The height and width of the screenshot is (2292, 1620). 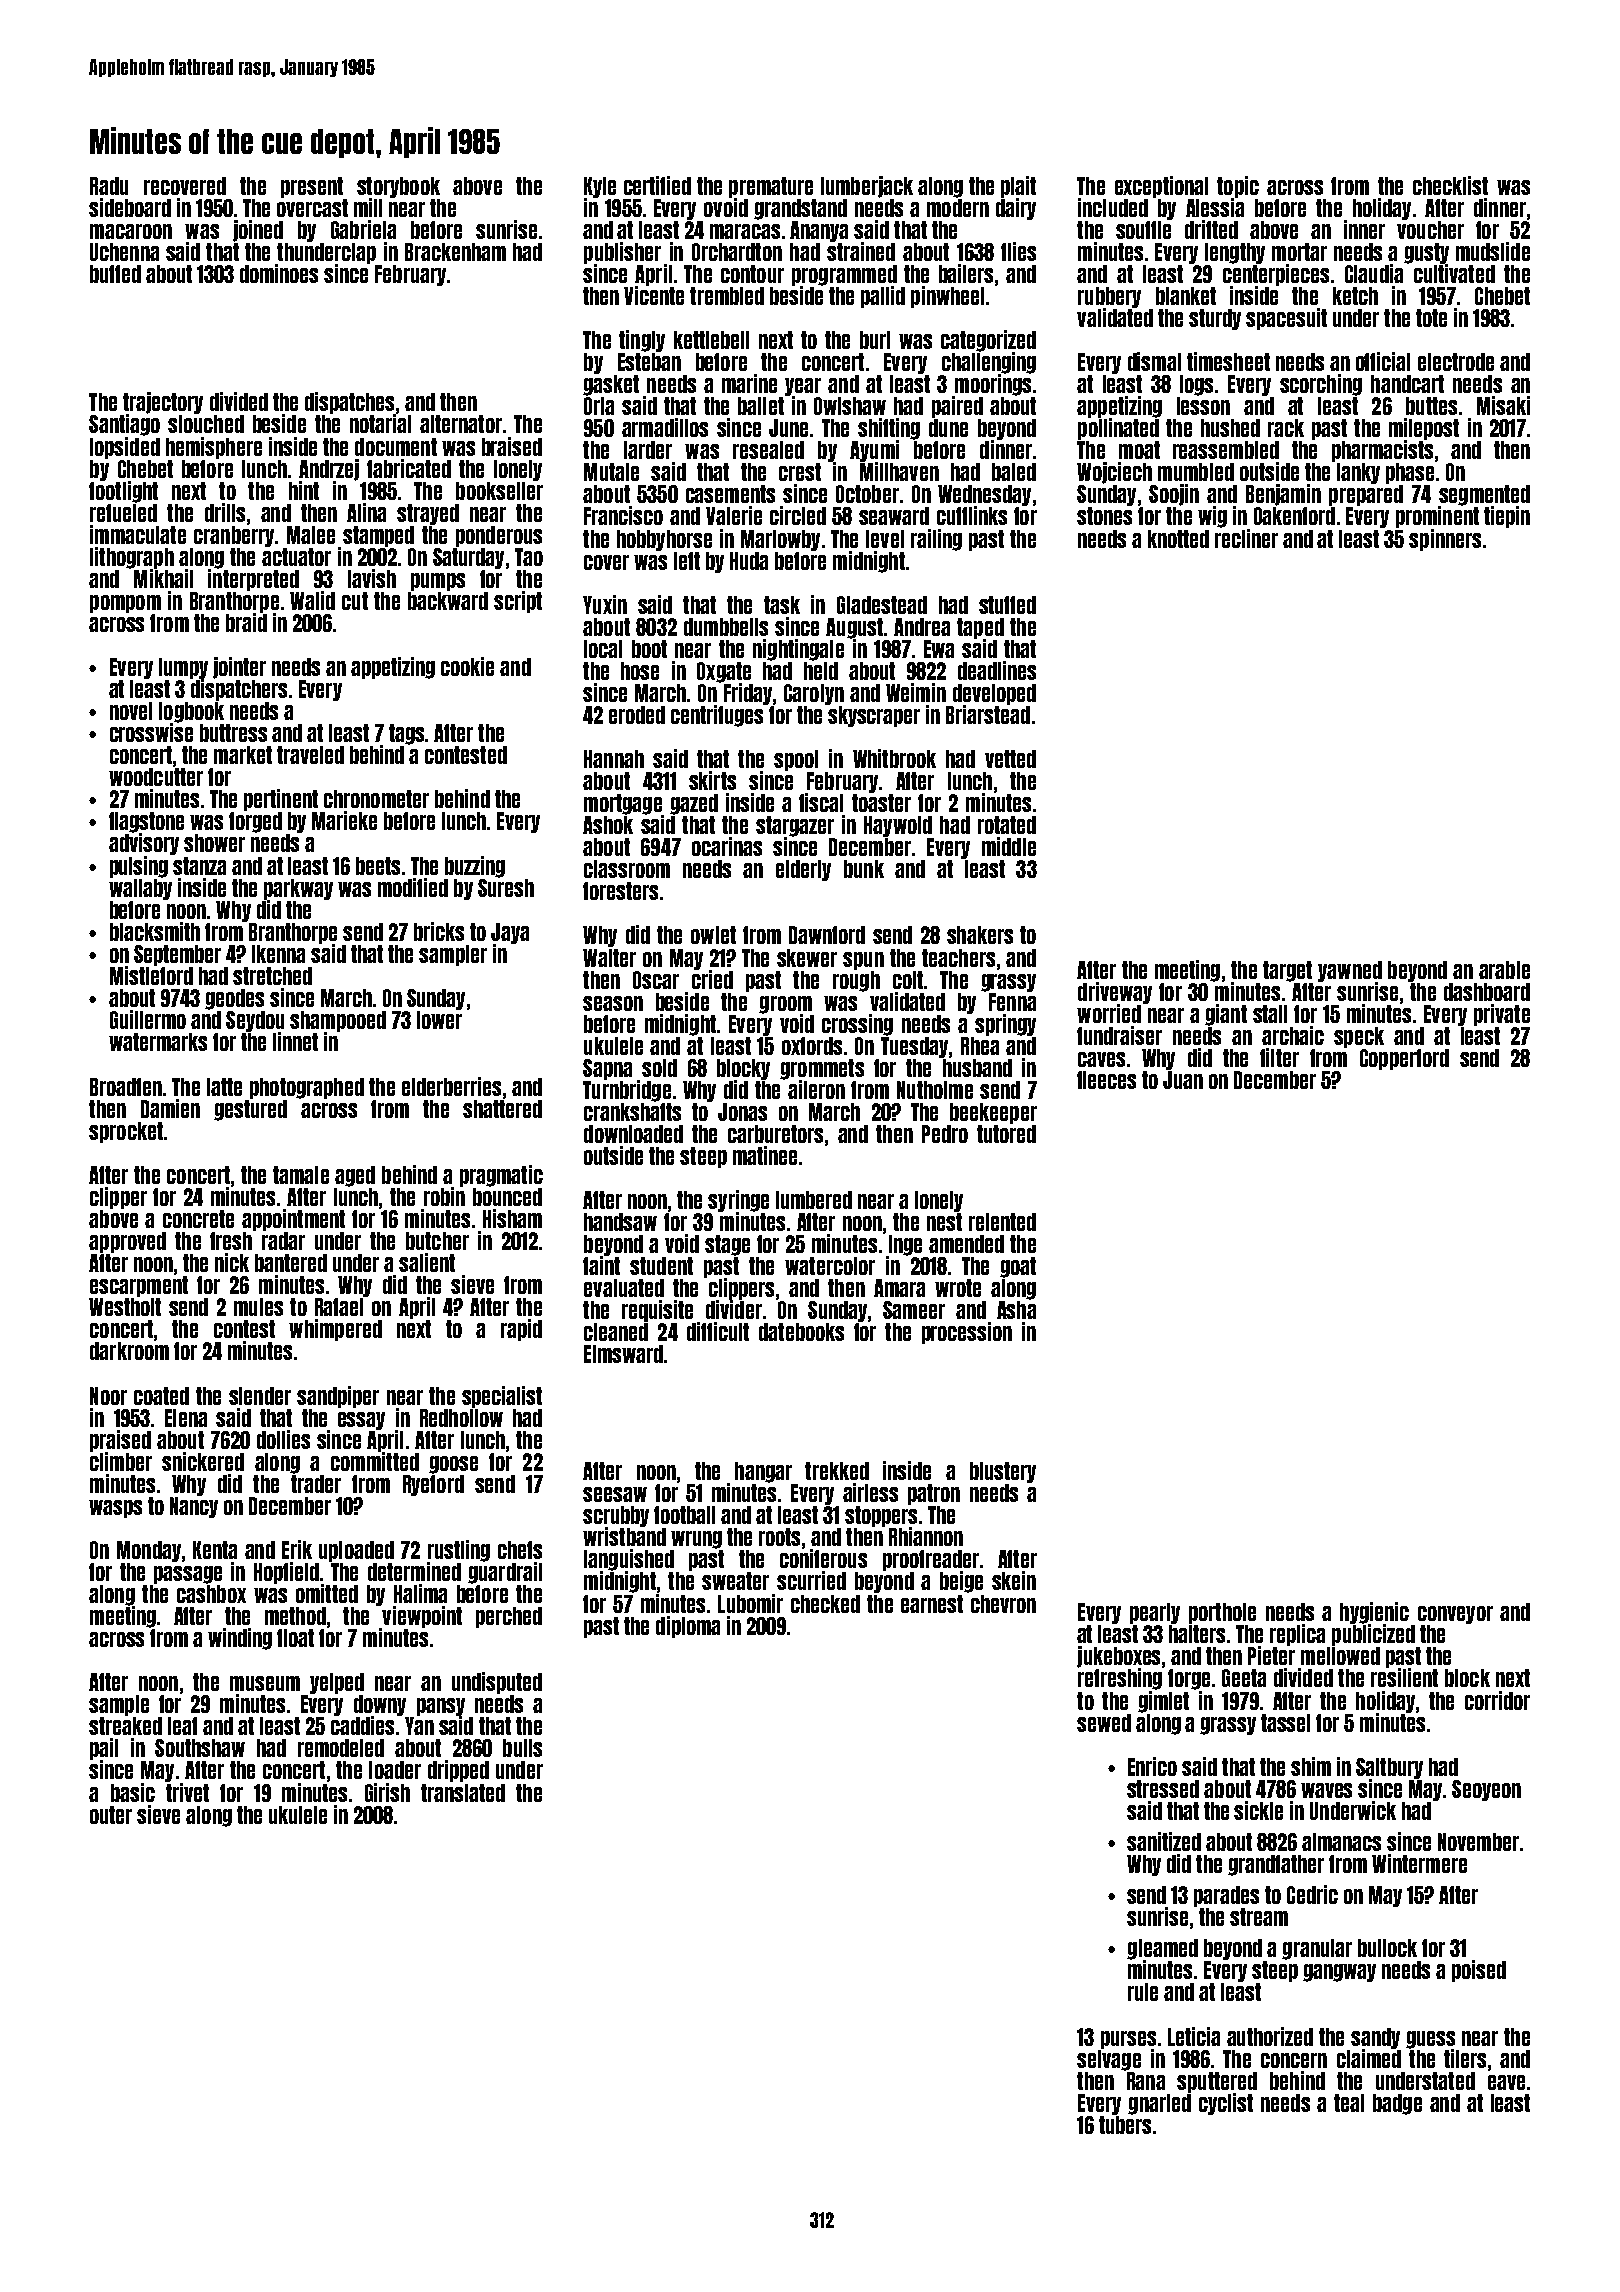 I want to click on pail, so click(x=104, y=1749).
